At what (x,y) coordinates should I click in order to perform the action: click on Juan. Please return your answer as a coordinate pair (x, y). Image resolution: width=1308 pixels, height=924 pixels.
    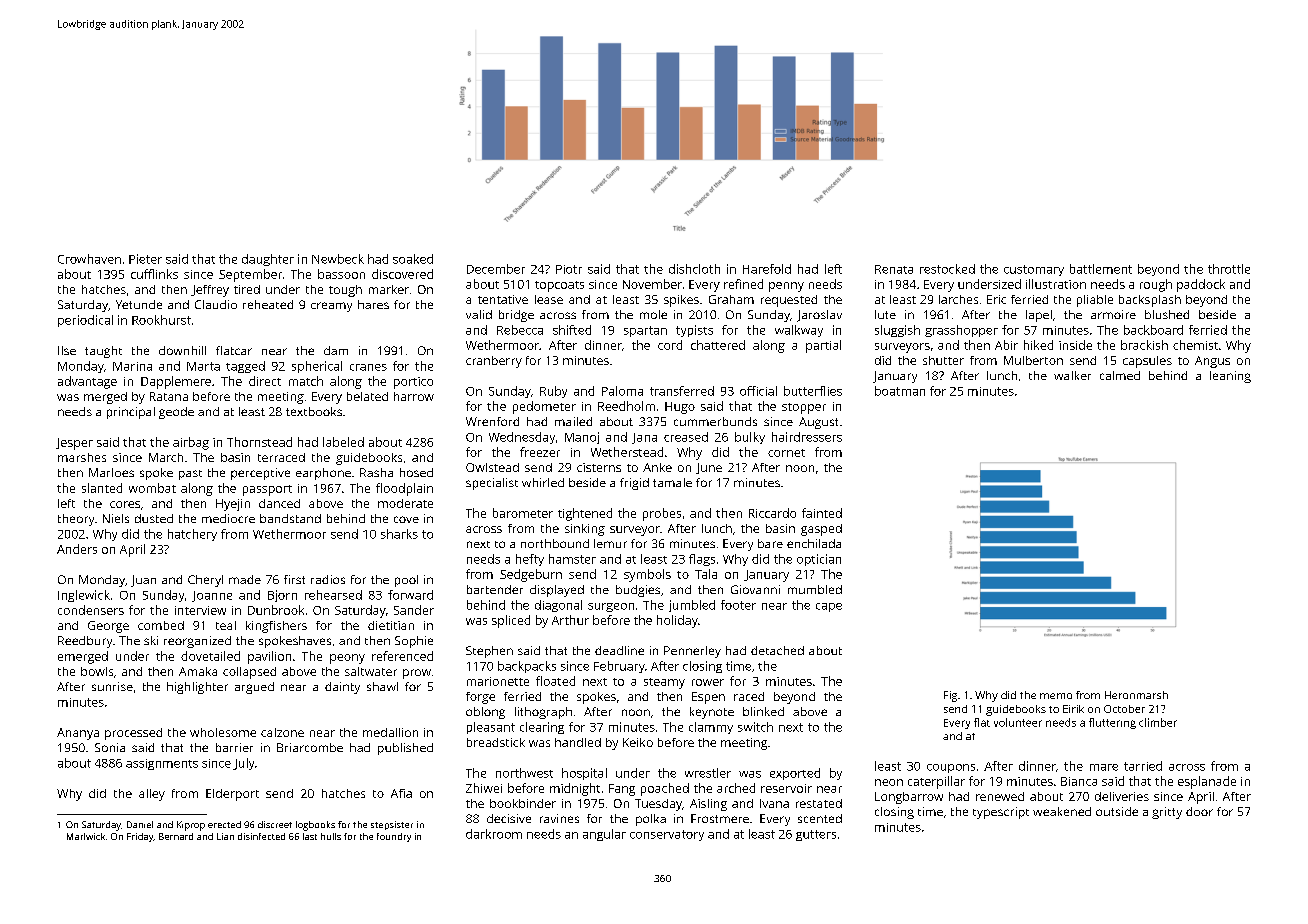
    Looking at the image, I should click on (143, 581).
